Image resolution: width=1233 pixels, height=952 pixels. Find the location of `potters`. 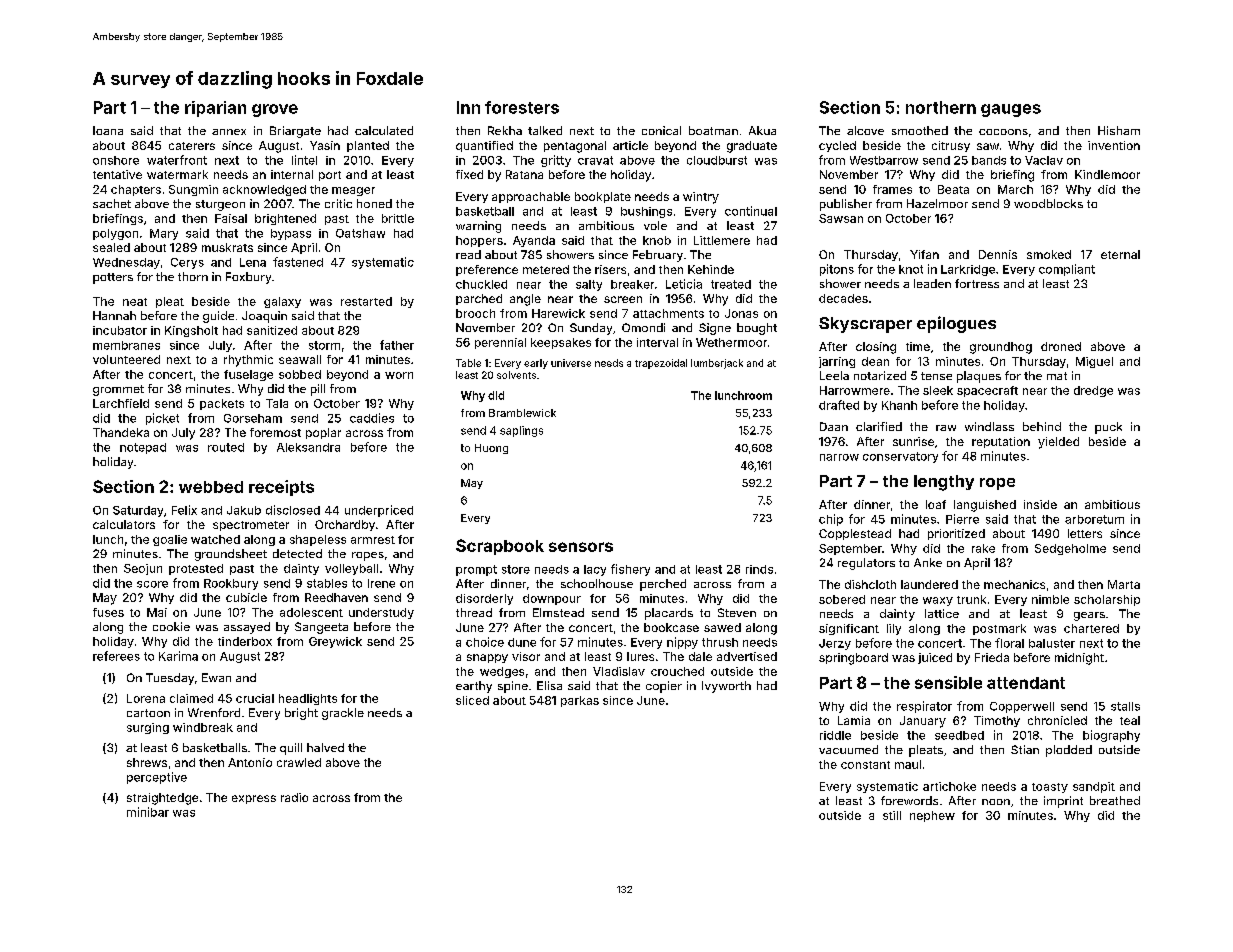

potters is located at coordinates (113, 278).
